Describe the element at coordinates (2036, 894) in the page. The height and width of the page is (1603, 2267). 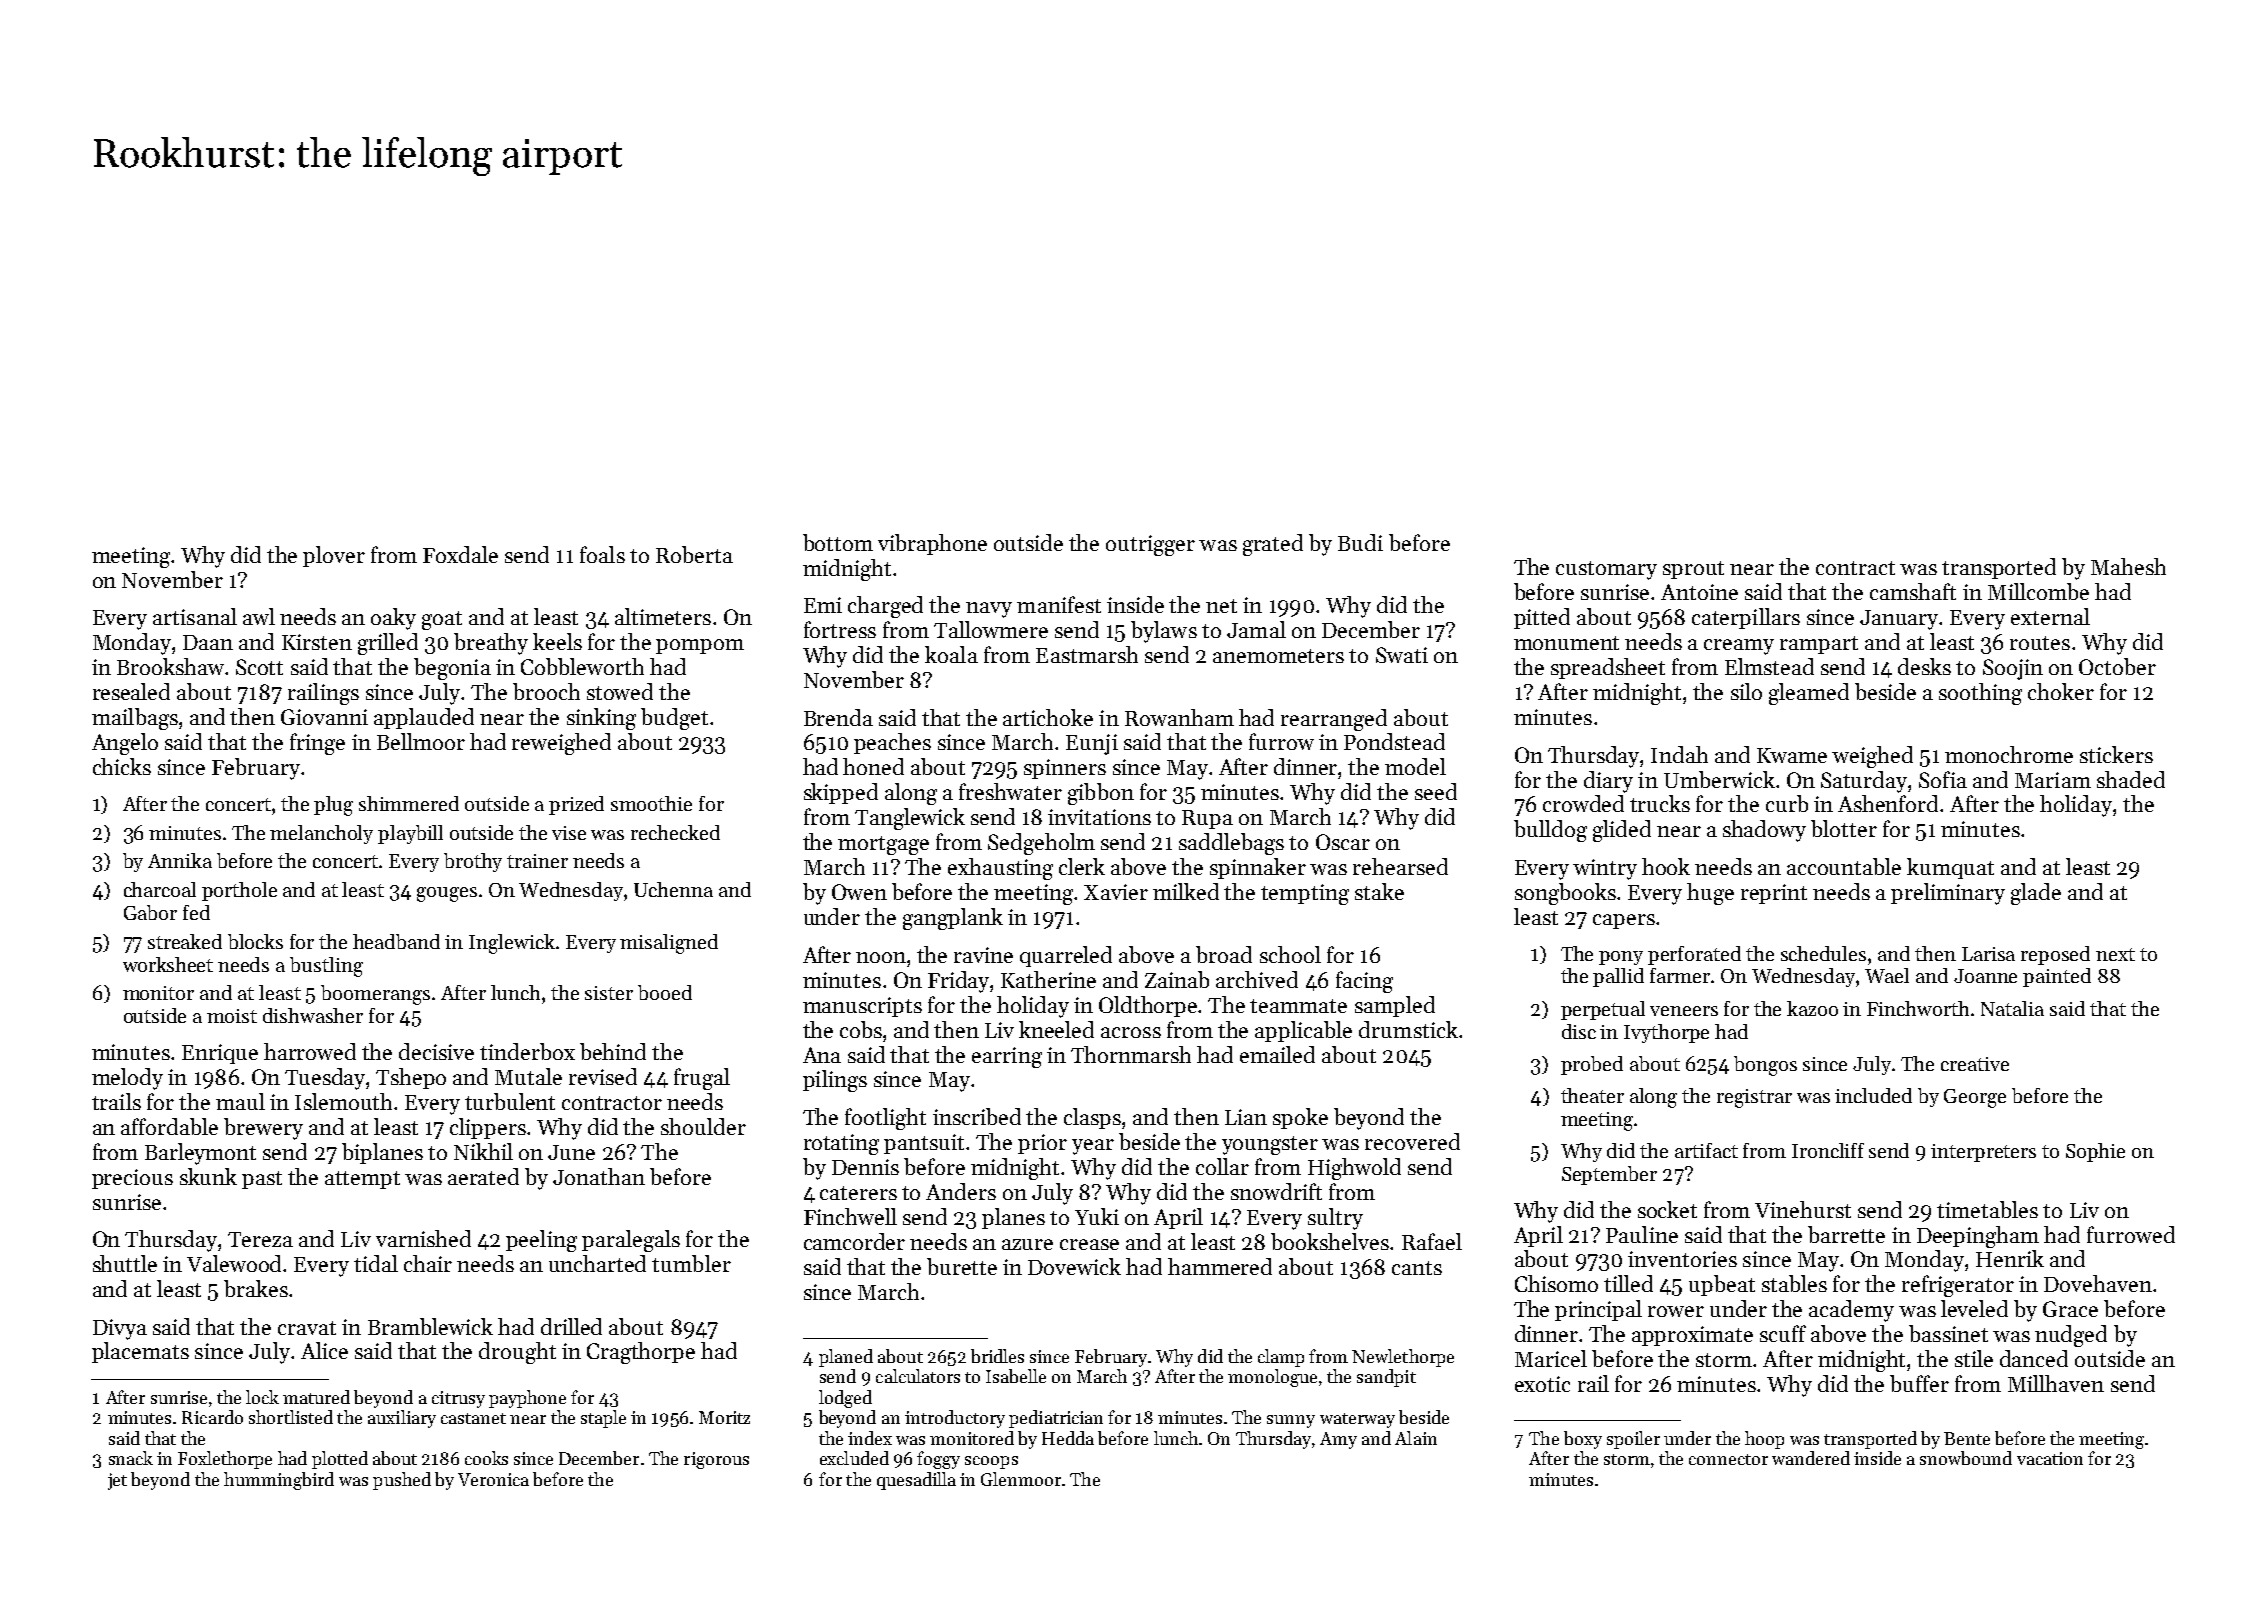
I see `glade` at that location.
